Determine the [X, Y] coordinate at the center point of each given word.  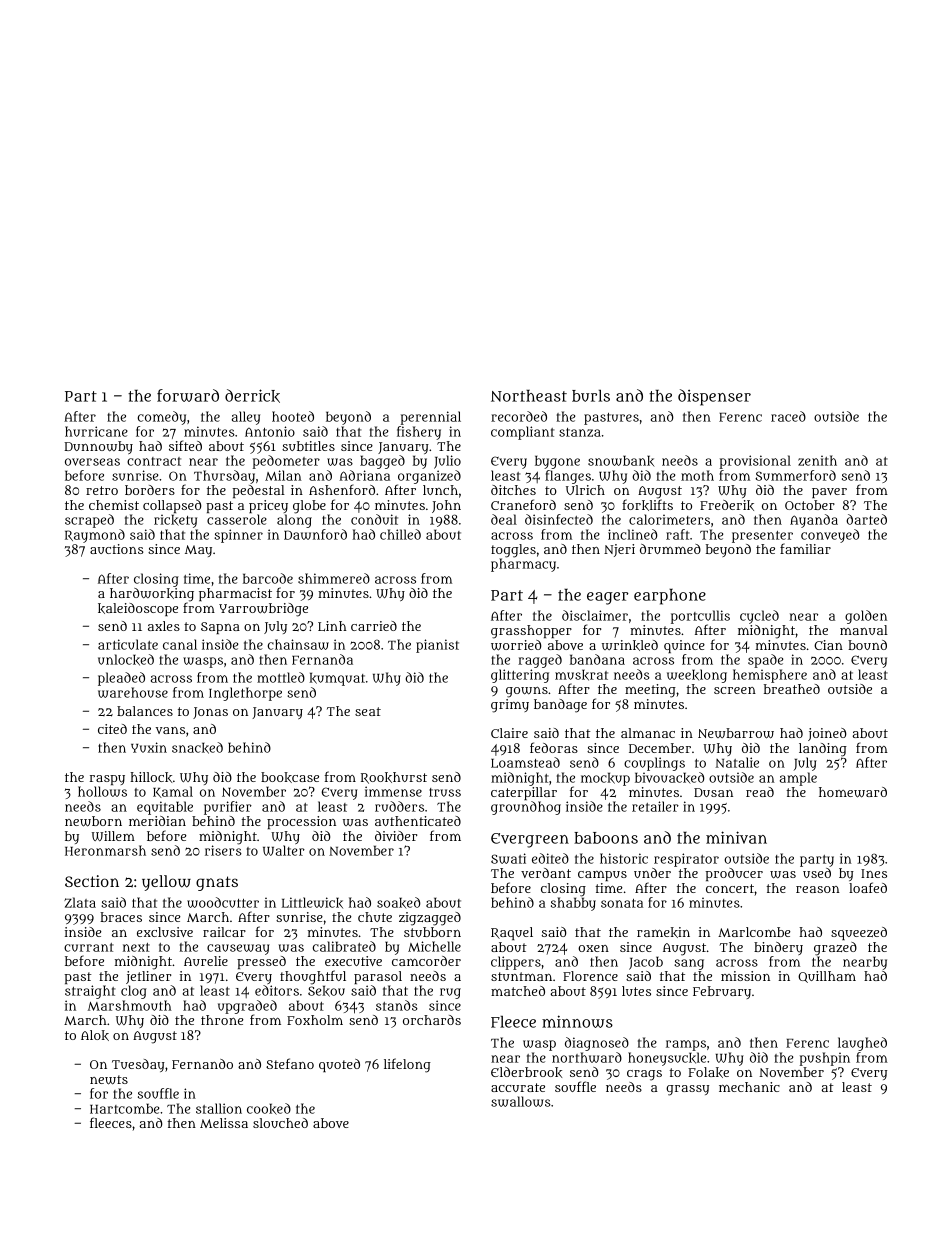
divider [396, 836]
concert [730, 888]
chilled [400, 534]
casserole [237, 519]
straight [90, 992]
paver [829, 493]
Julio [447, 462]
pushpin [825, 1059]
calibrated [344, 946]
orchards [432, 1020]
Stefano [290, 1063]
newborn [93, 821]
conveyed [830, 536]
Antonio [270, 431]
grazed [835, 949]
